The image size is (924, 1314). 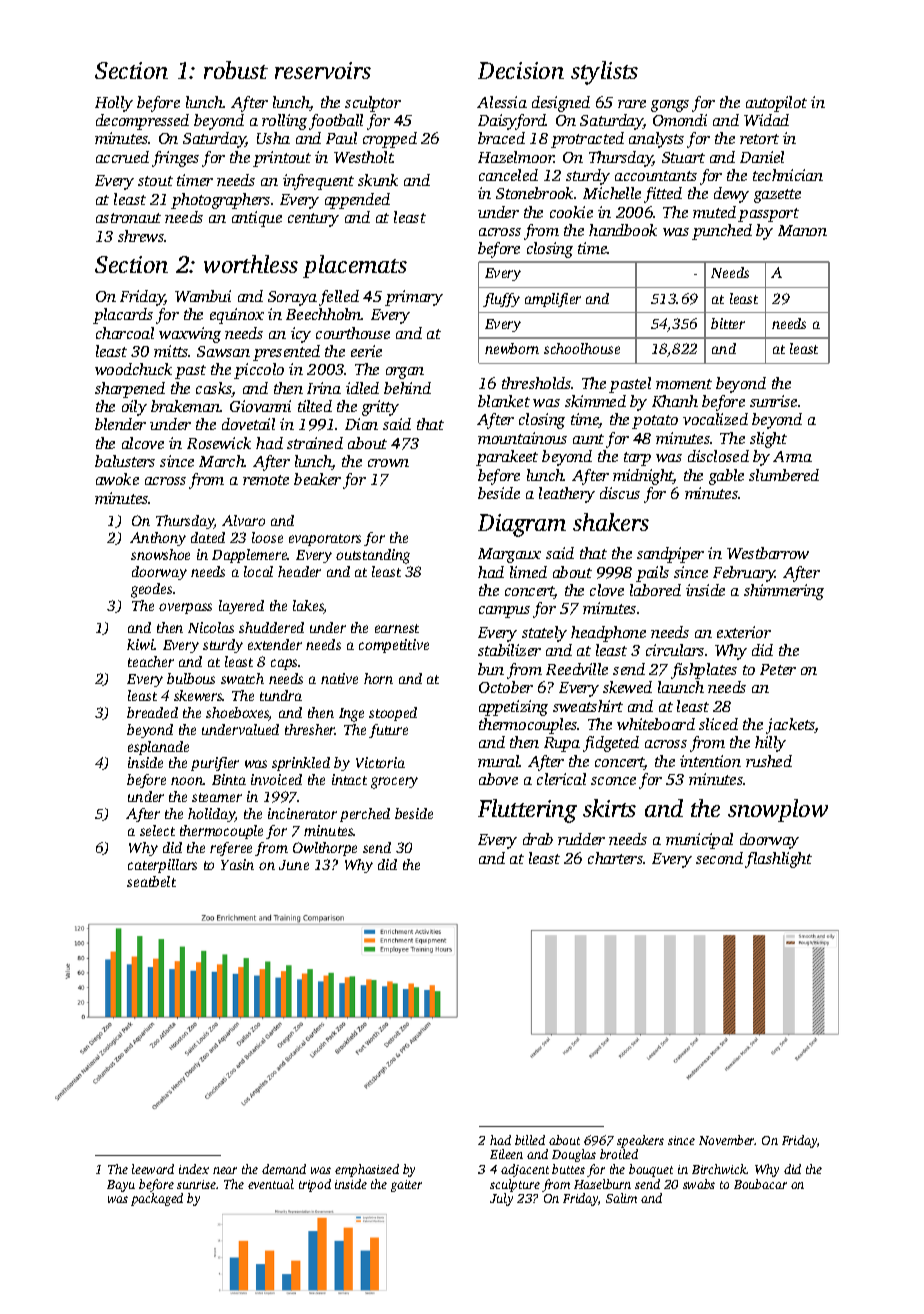 What do you see at coordinates (237, 864) in the screenshot?
I see `Yasin` at bounding box center [237, 864].
